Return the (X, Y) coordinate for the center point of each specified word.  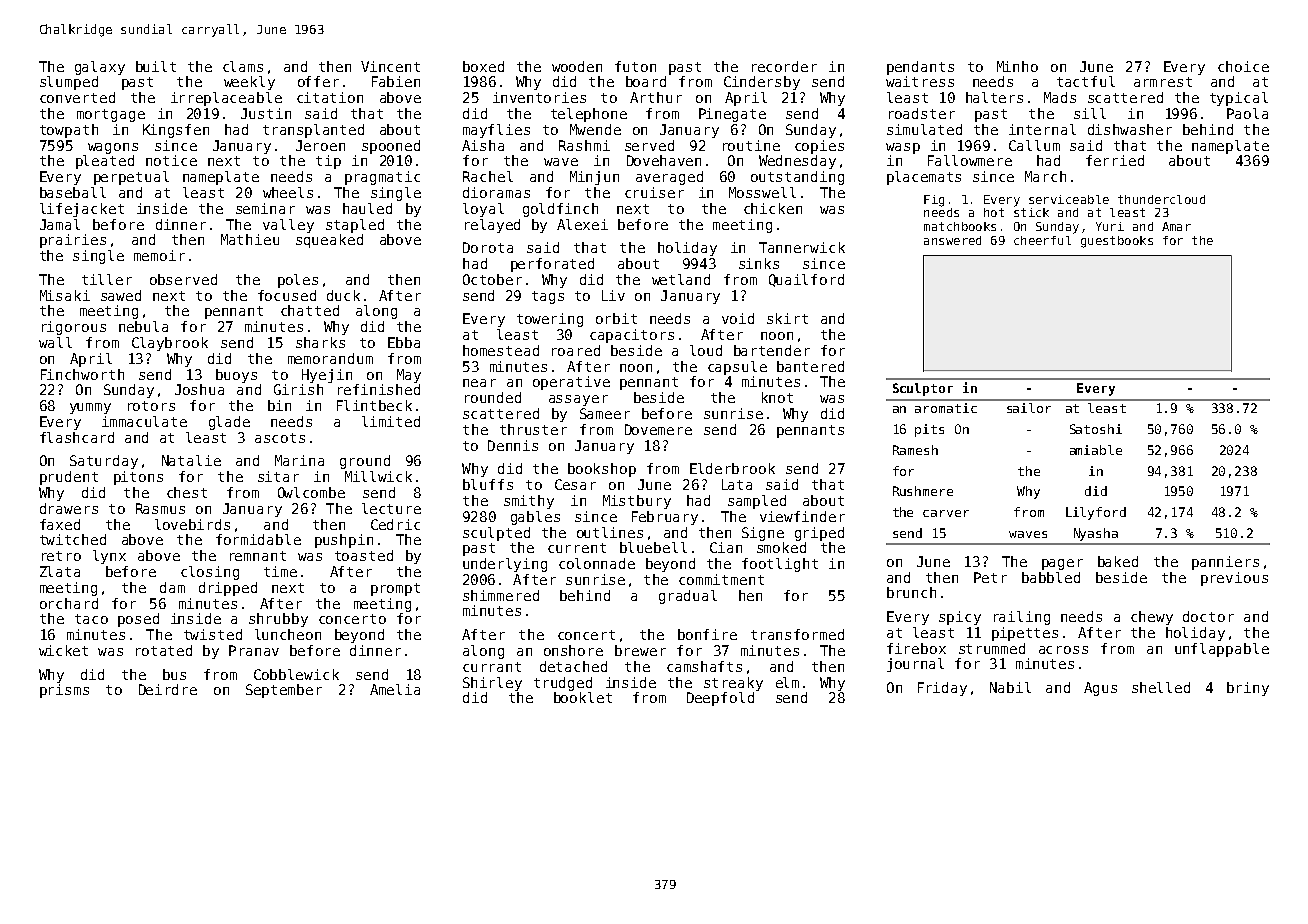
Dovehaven (664, 160)
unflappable (1222, 650)
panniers (1225, 563)
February (665, 518)
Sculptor (923, 389)
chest (187, 492)
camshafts (704, 666)
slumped (69, 83)
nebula (143, 326)
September (284, 691)
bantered (810, 366)
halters (994, 97)
